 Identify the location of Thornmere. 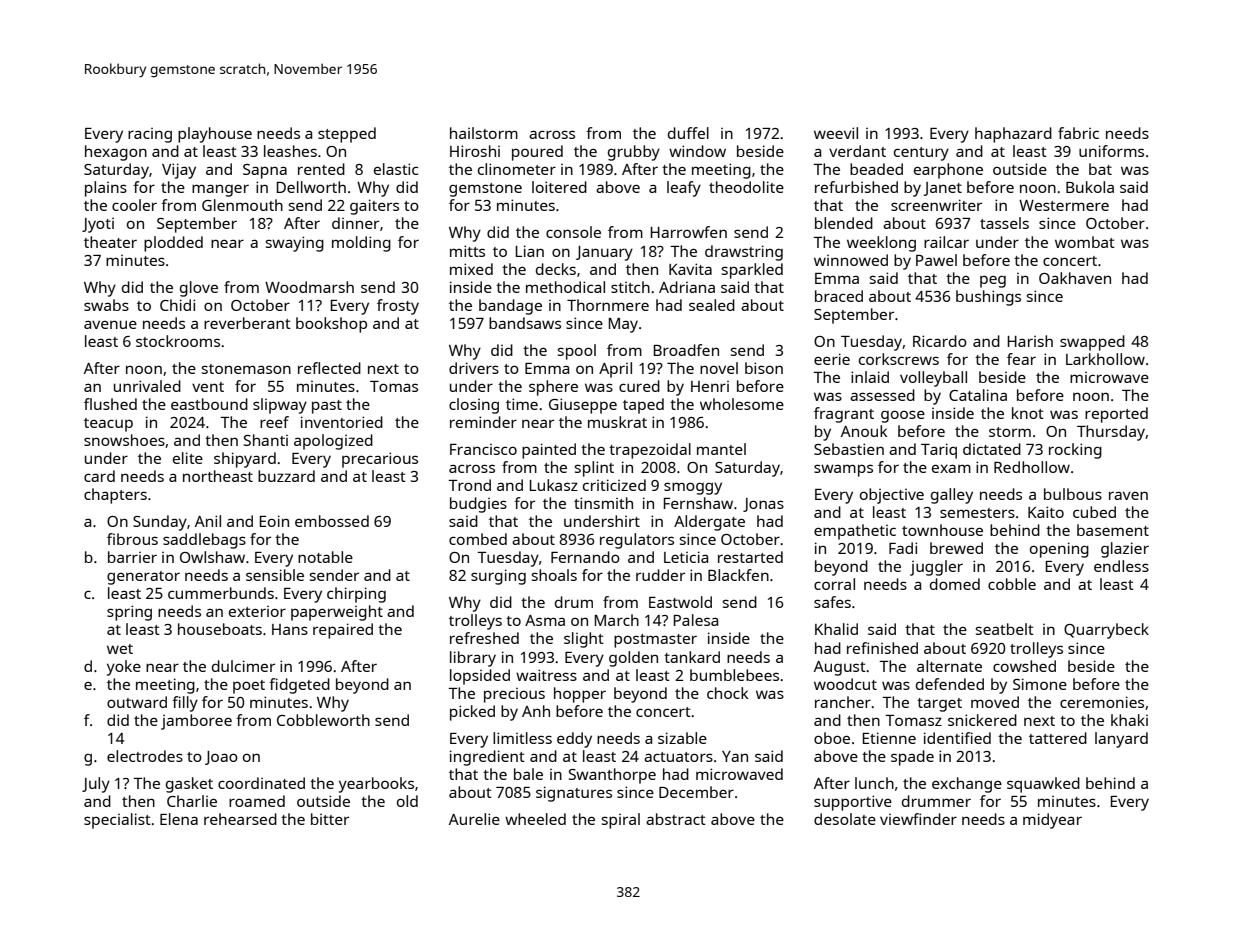
(608, 305).
